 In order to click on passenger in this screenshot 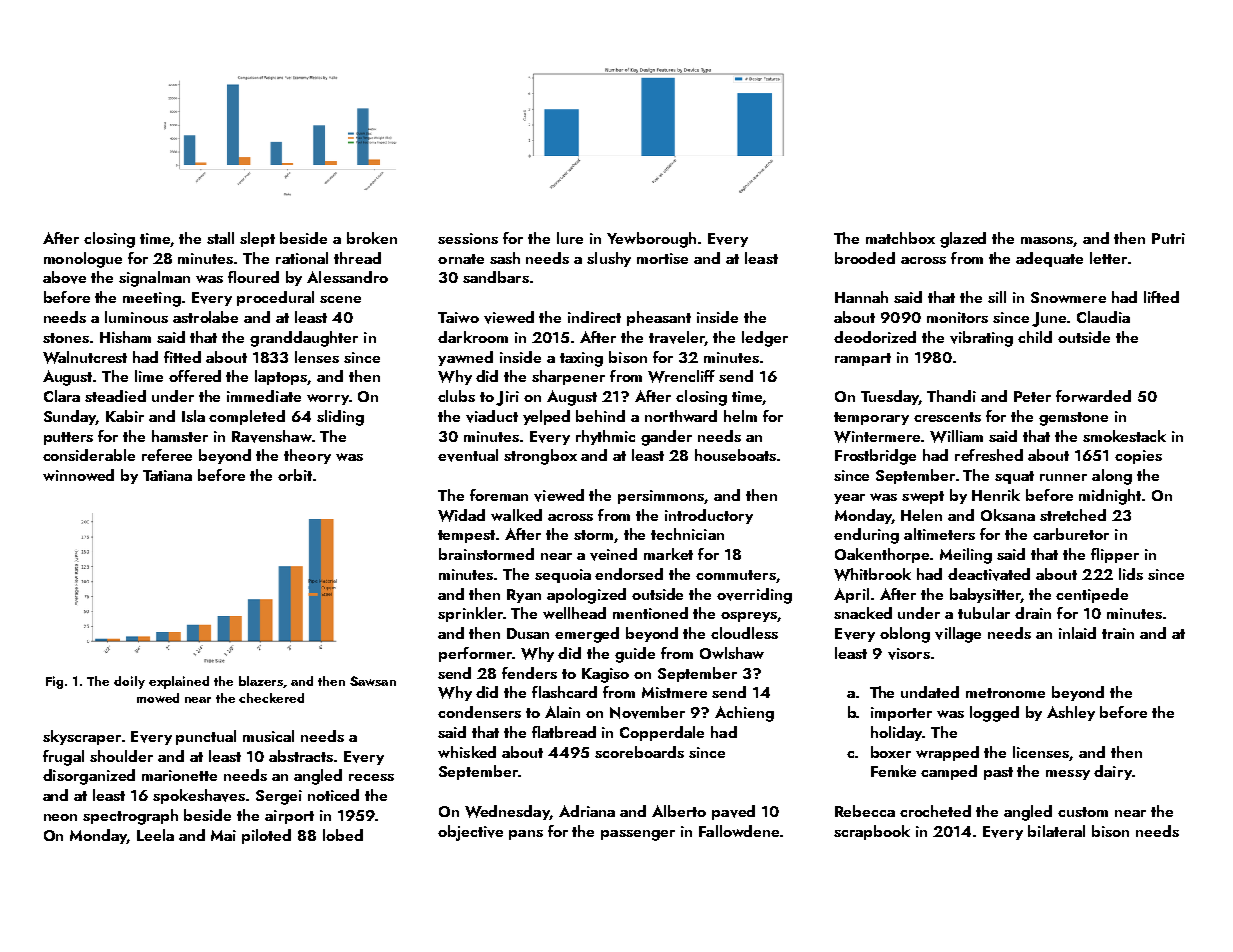, I will do `click(638, 835)`.
